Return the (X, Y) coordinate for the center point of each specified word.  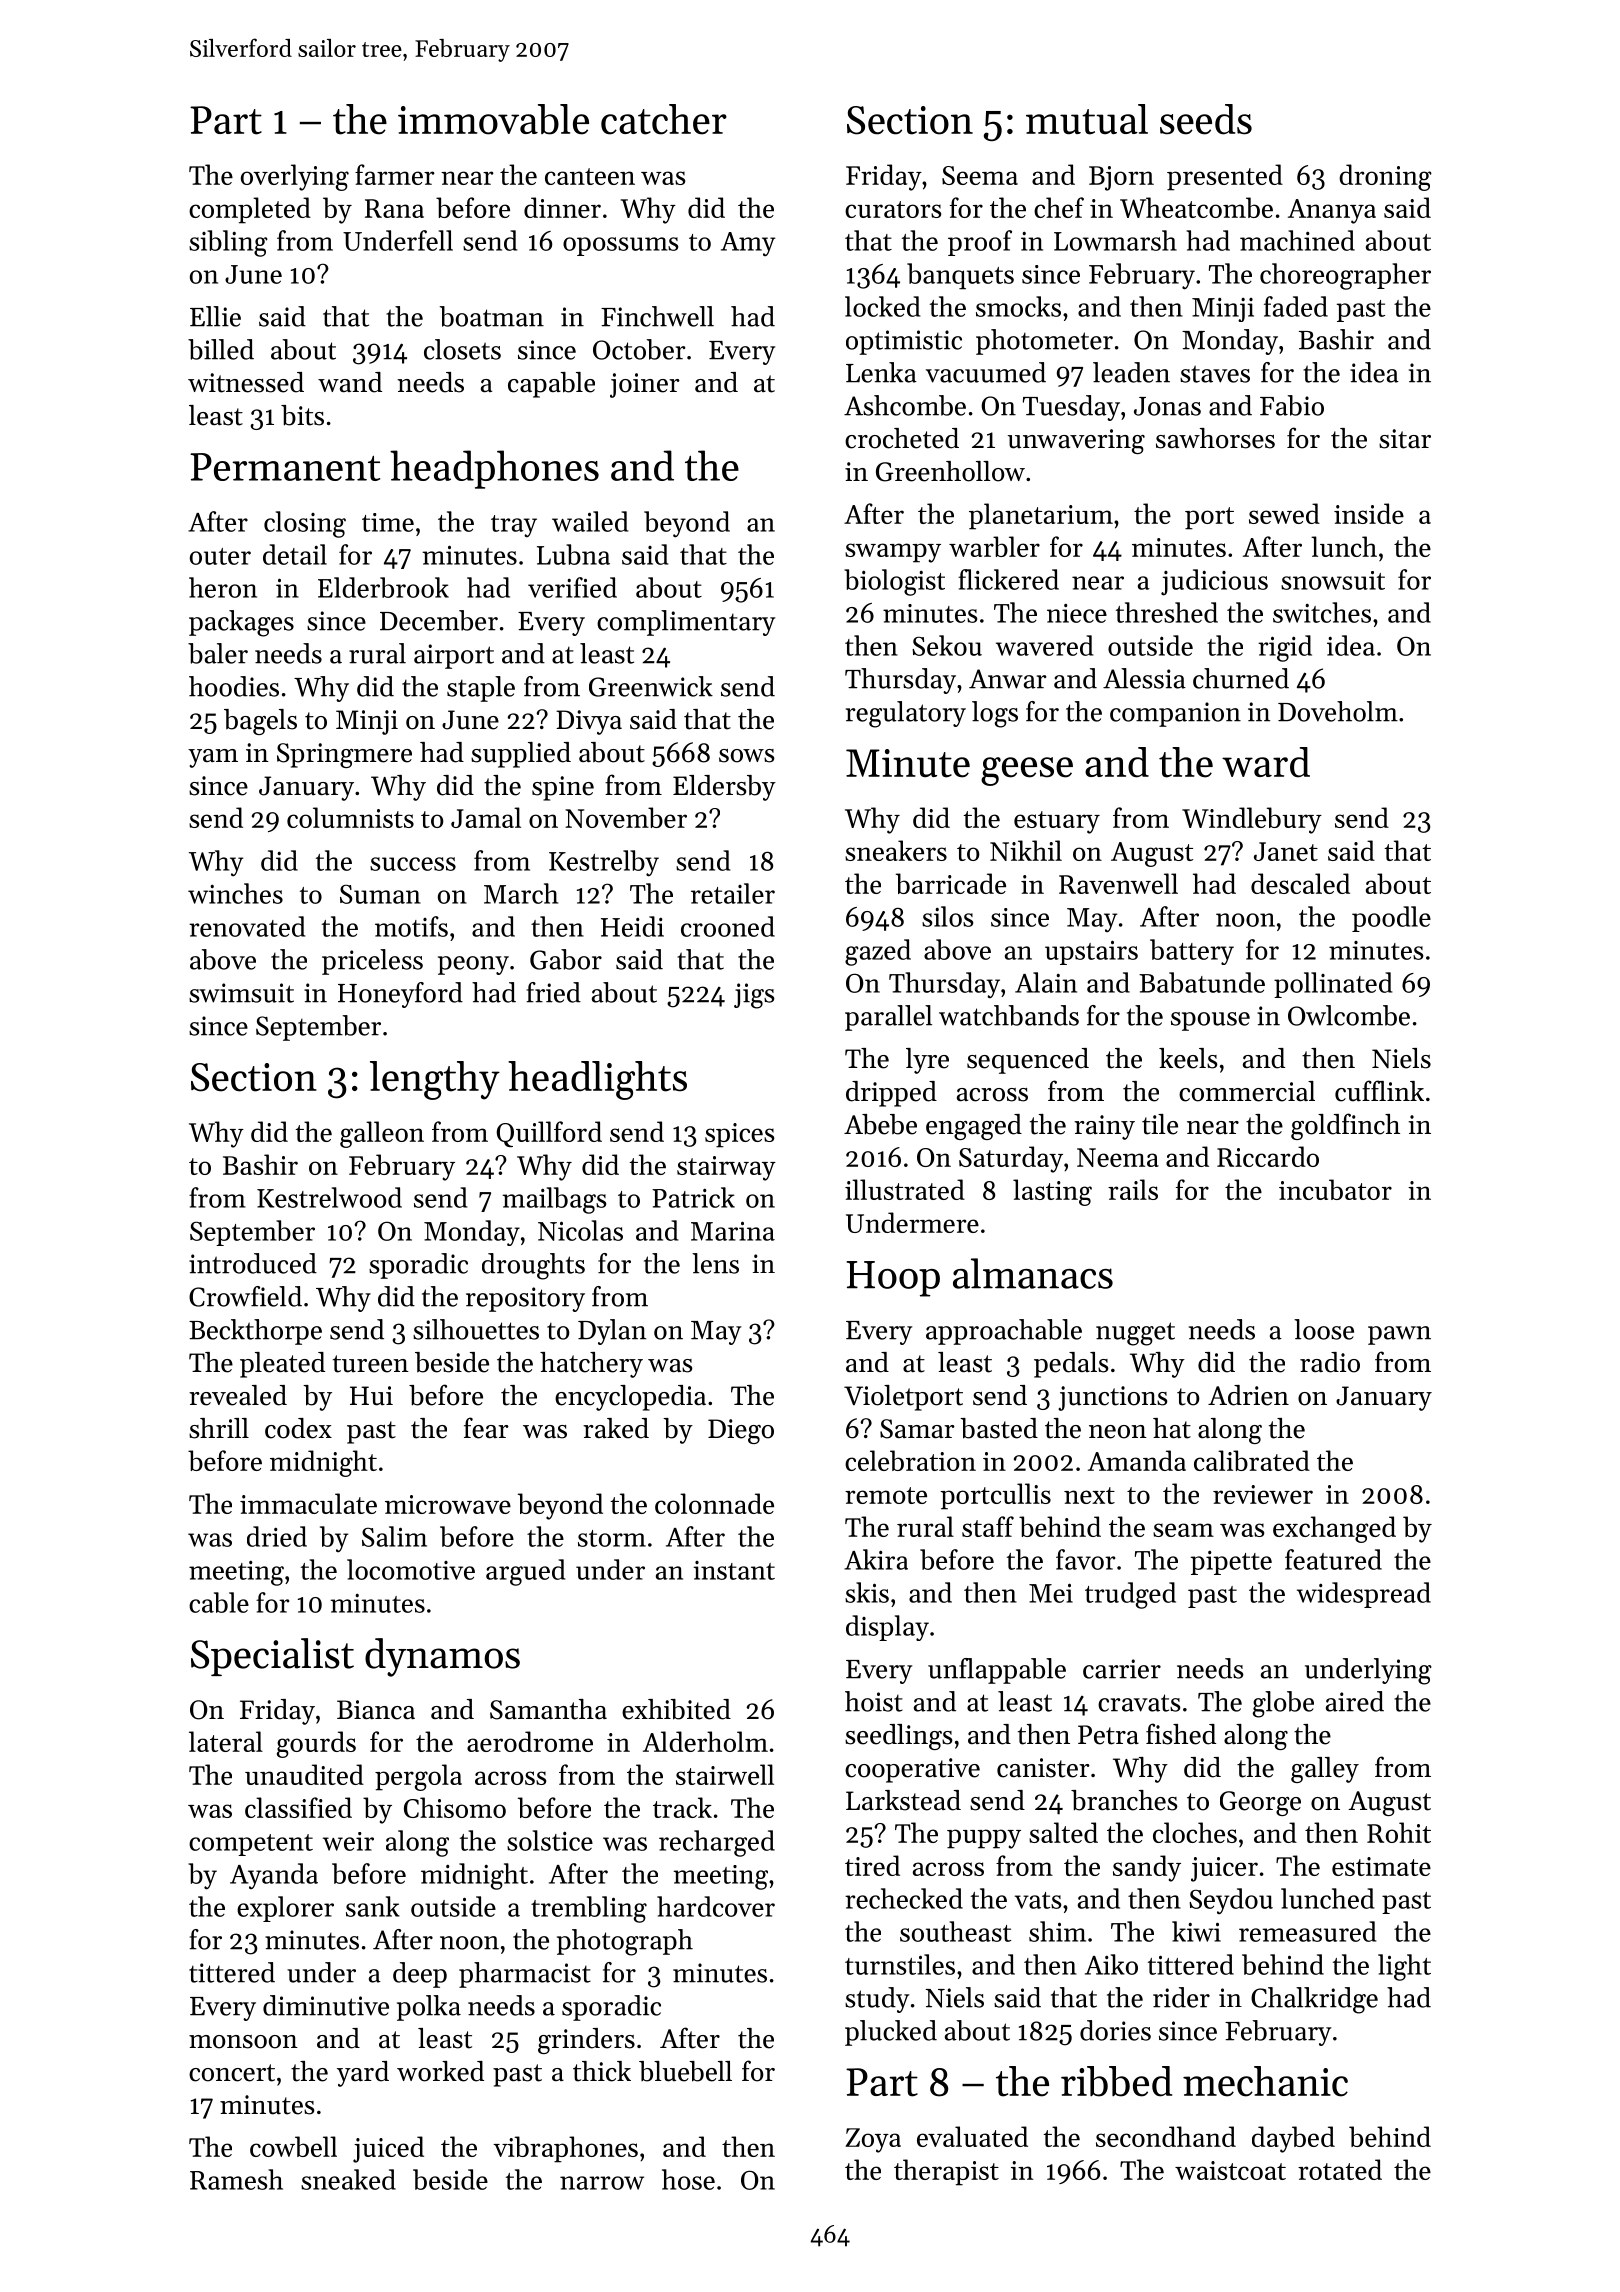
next (1089, 1495)
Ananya (1332, 211)
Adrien (1248, 1395)
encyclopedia (630, 1398)
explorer (285, 1909)
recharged (717, 1843)
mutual (1087, 119)
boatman (492, 316)
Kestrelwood (329, 1197)
